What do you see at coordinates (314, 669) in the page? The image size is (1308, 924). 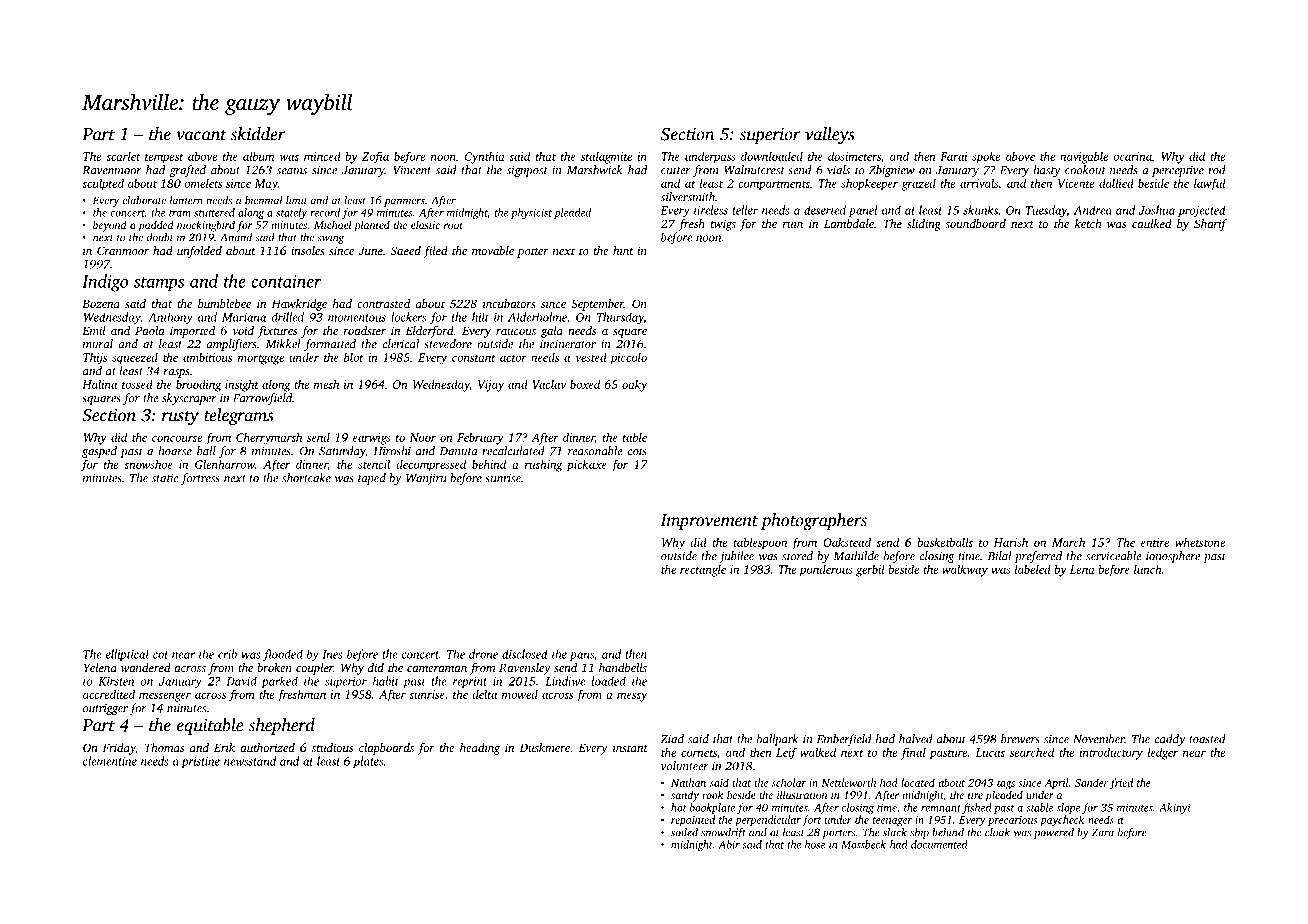 I see `coupler` at bounding box center [314, 669].
